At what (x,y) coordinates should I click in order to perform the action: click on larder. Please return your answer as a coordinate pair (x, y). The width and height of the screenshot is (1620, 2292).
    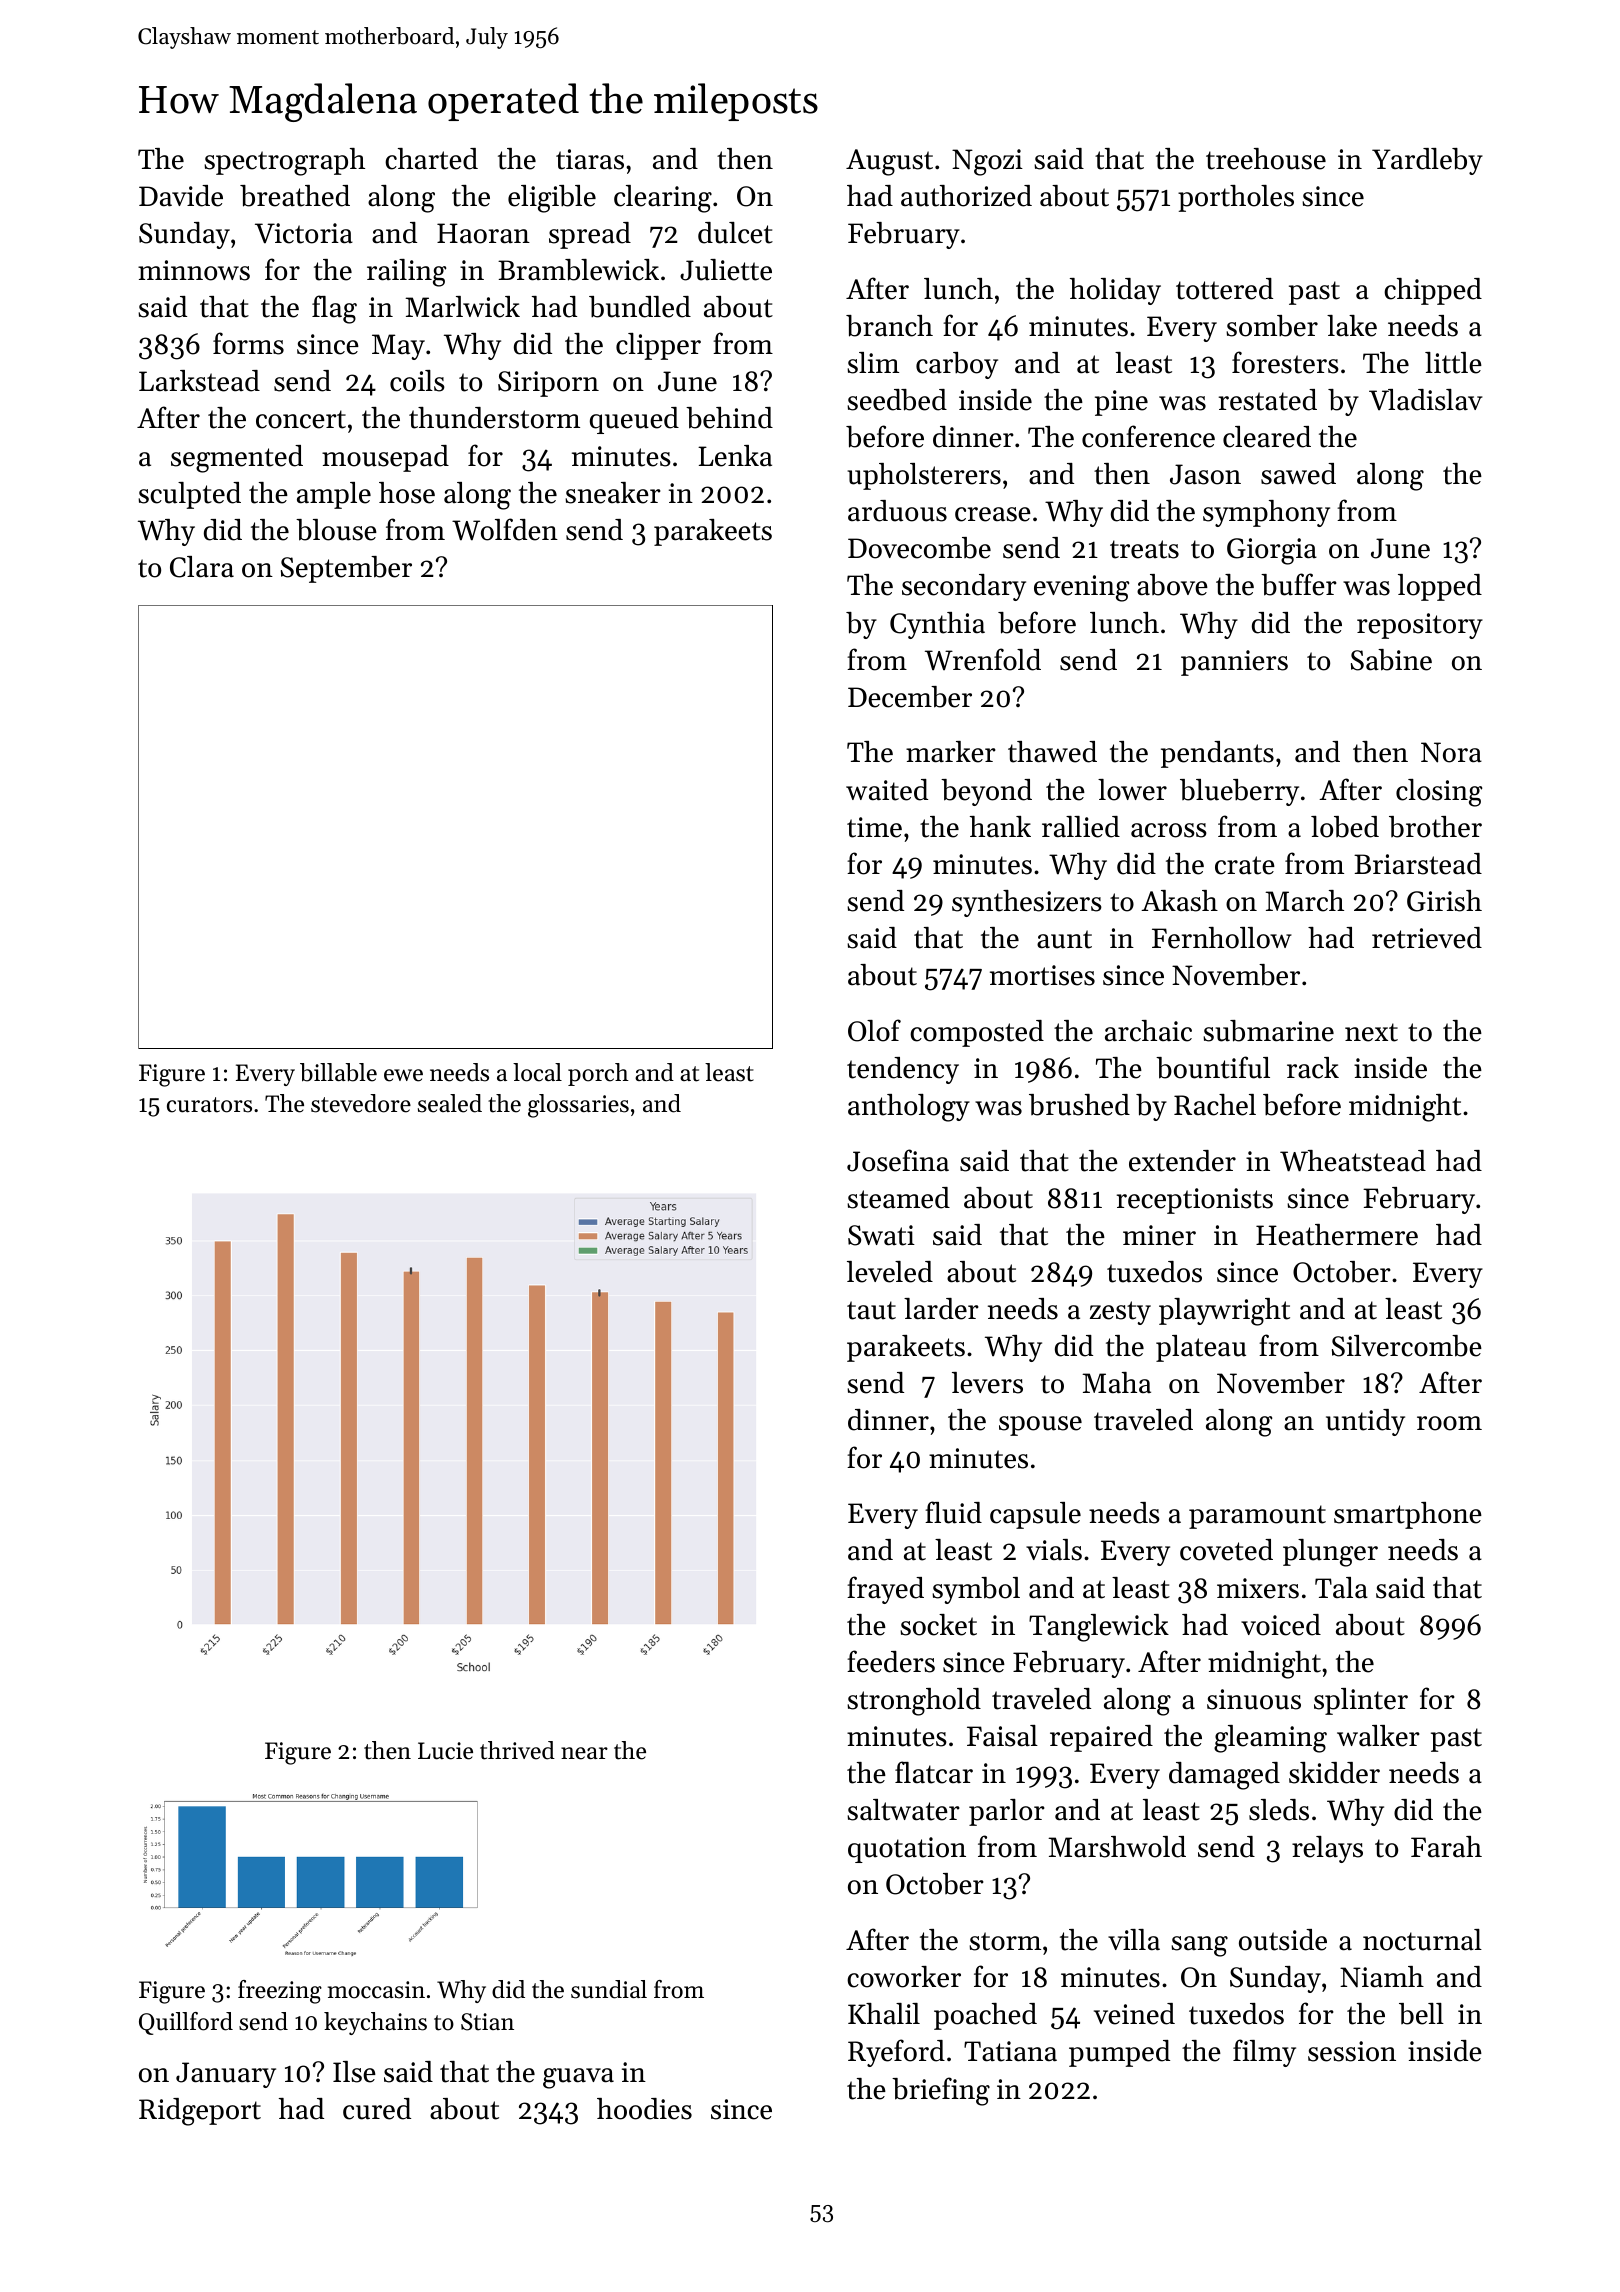
    Looking at the image, I should click on (941, 1309).
